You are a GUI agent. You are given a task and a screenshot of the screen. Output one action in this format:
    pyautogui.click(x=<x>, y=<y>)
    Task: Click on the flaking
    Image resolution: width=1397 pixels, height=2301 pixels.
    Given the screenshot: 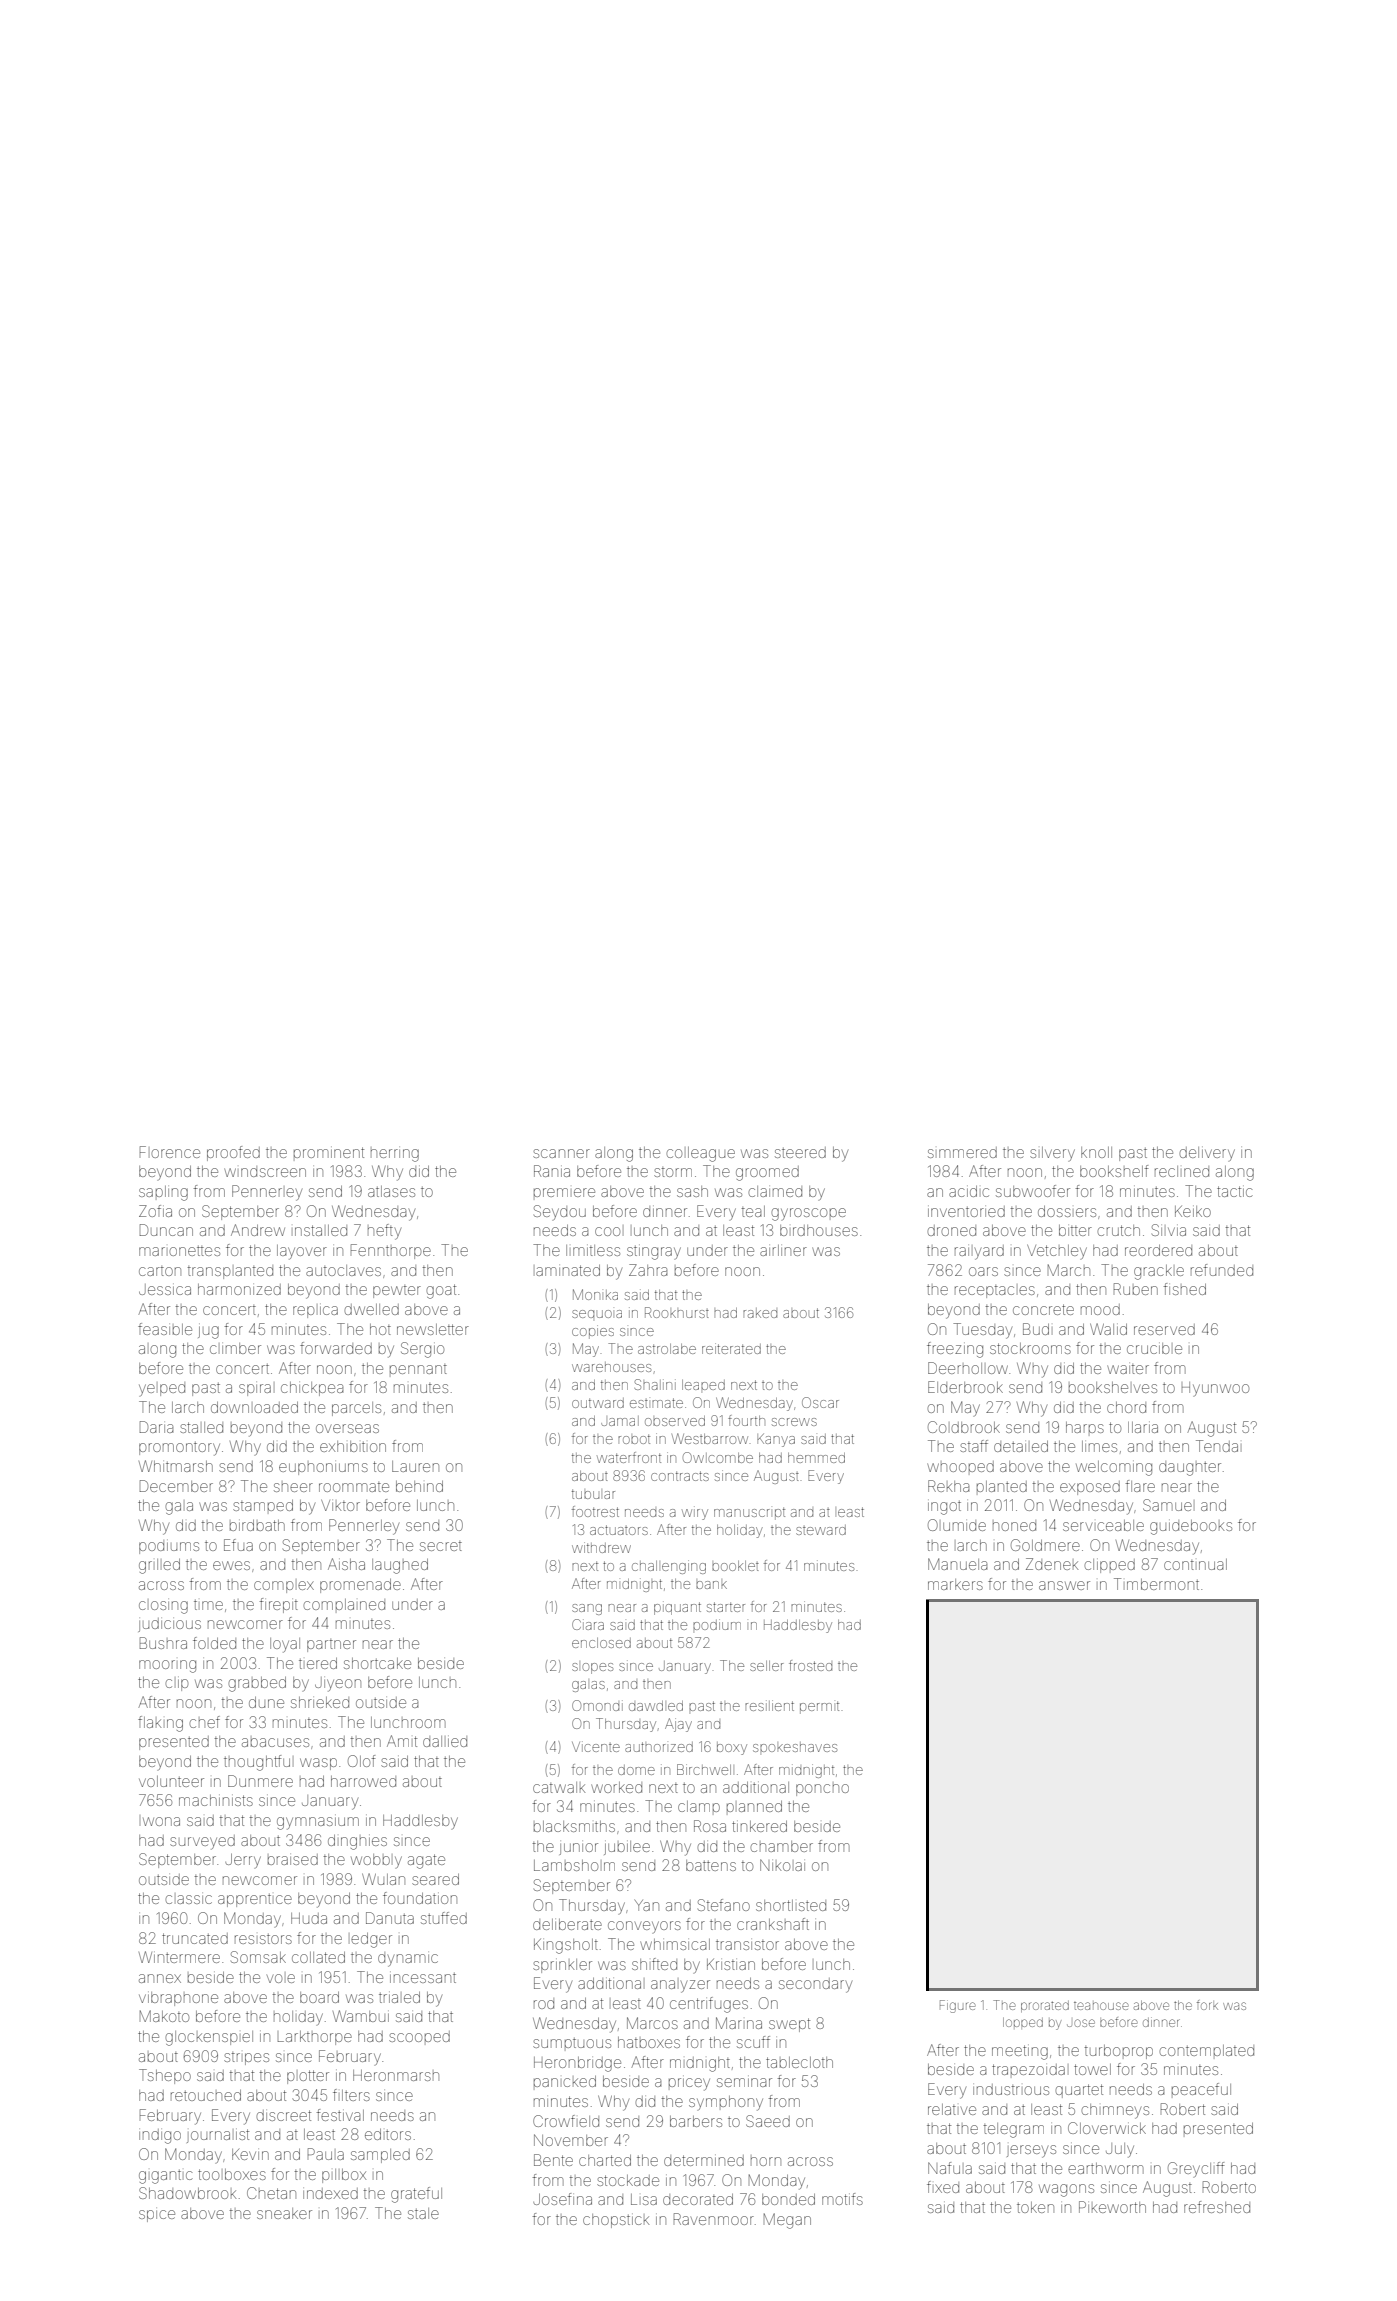 What is the action you would take?
    pyautogui.click(x=160, y=1724)
